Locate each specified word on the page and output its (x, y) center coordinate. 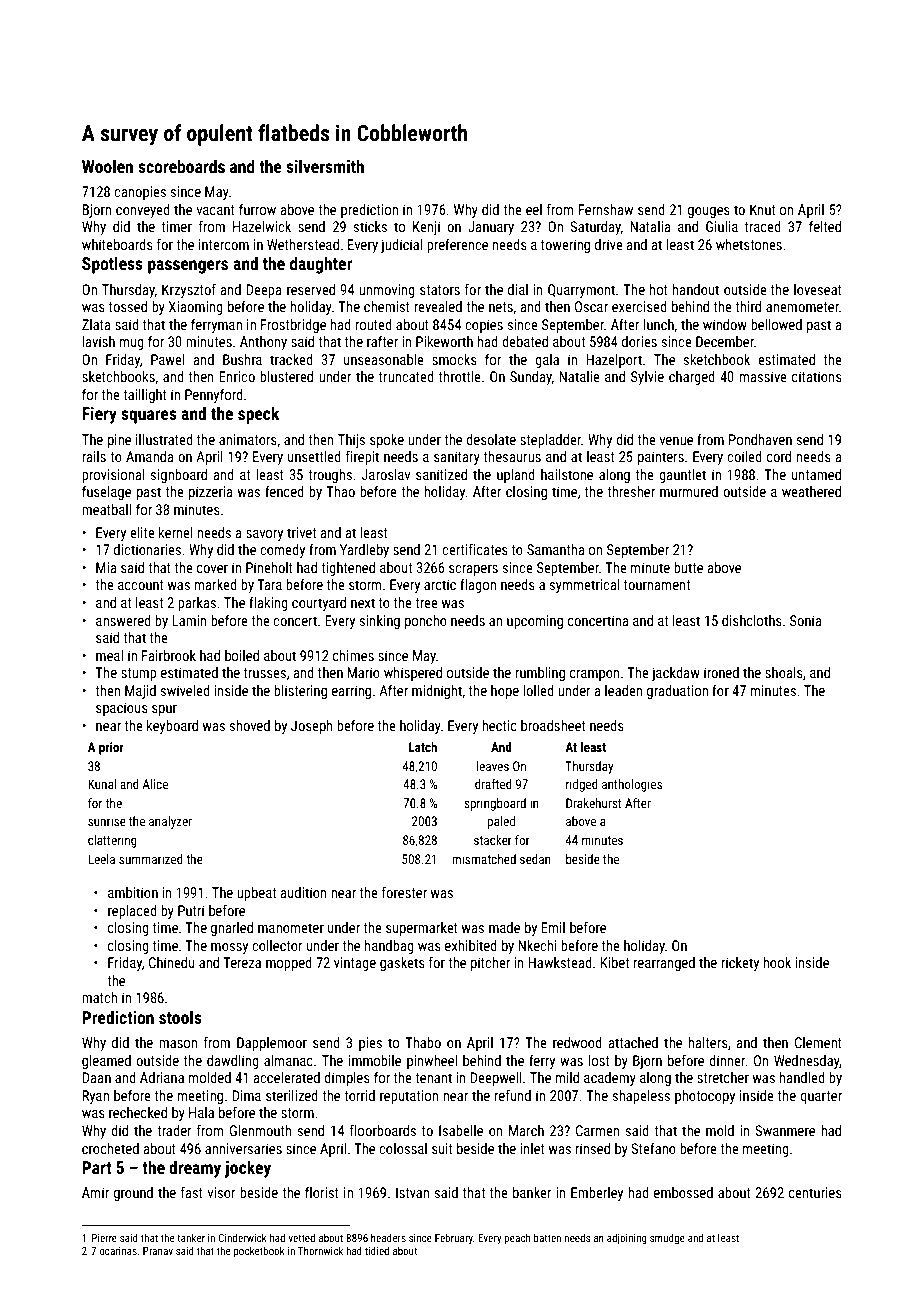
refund (513, 1095)
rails (94, 456)
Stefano (653, 1148)
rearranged (664, 964)
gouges (709, 212)
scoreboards (181, 166)
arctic (440, 584)
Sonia (806, 620)
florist (322, 1192)
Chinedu (172, 962)
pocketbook (259, 1251)
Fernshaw (605, 209)
